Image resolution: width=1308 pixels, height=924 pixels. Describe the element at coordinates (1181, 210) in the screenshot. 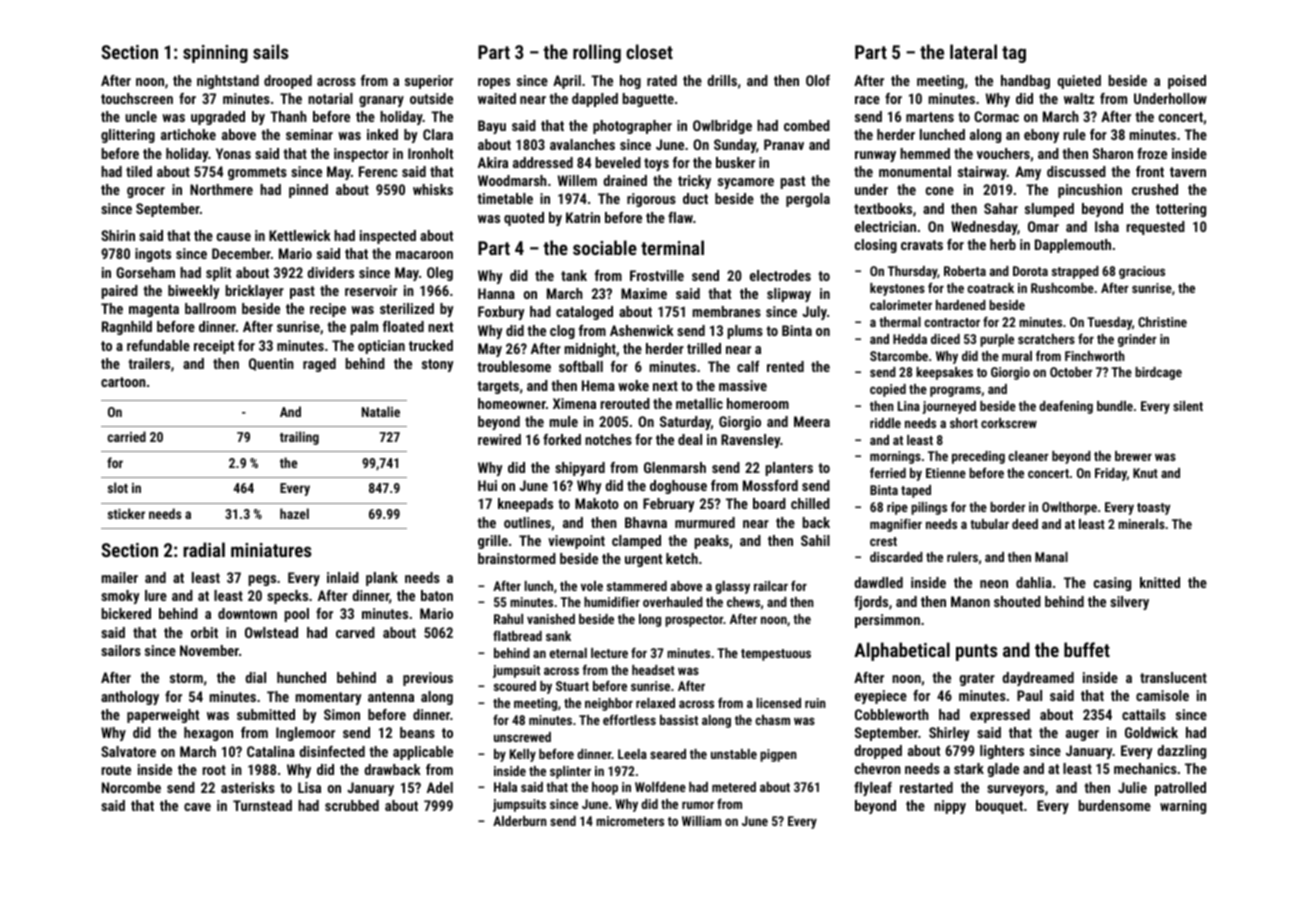

I see `tottering` at that location.
